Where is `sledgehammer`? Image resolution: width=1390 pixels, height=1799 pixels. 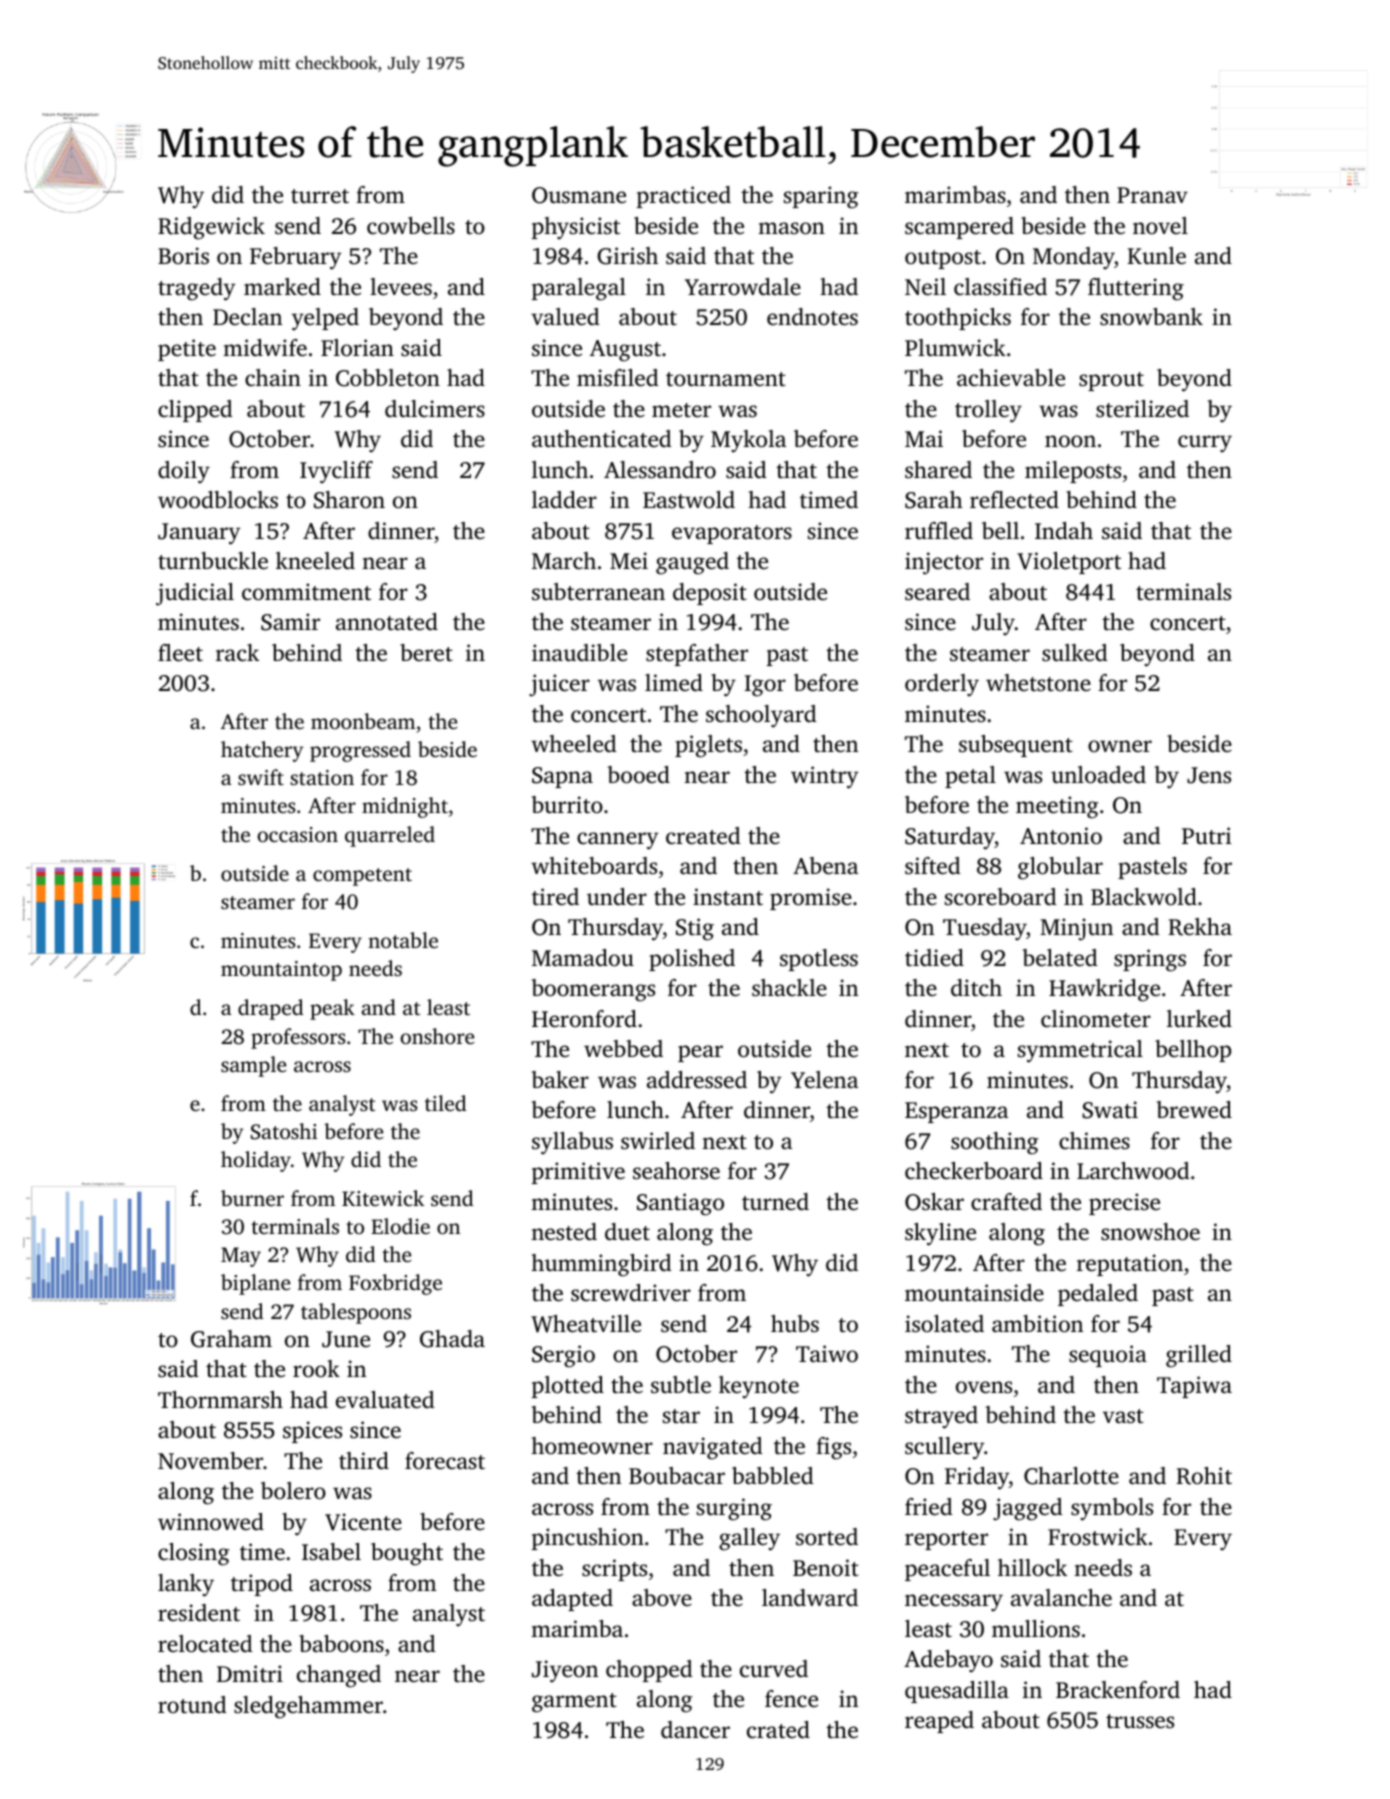
sledgehammer is located at coordinates (308, 1707).
